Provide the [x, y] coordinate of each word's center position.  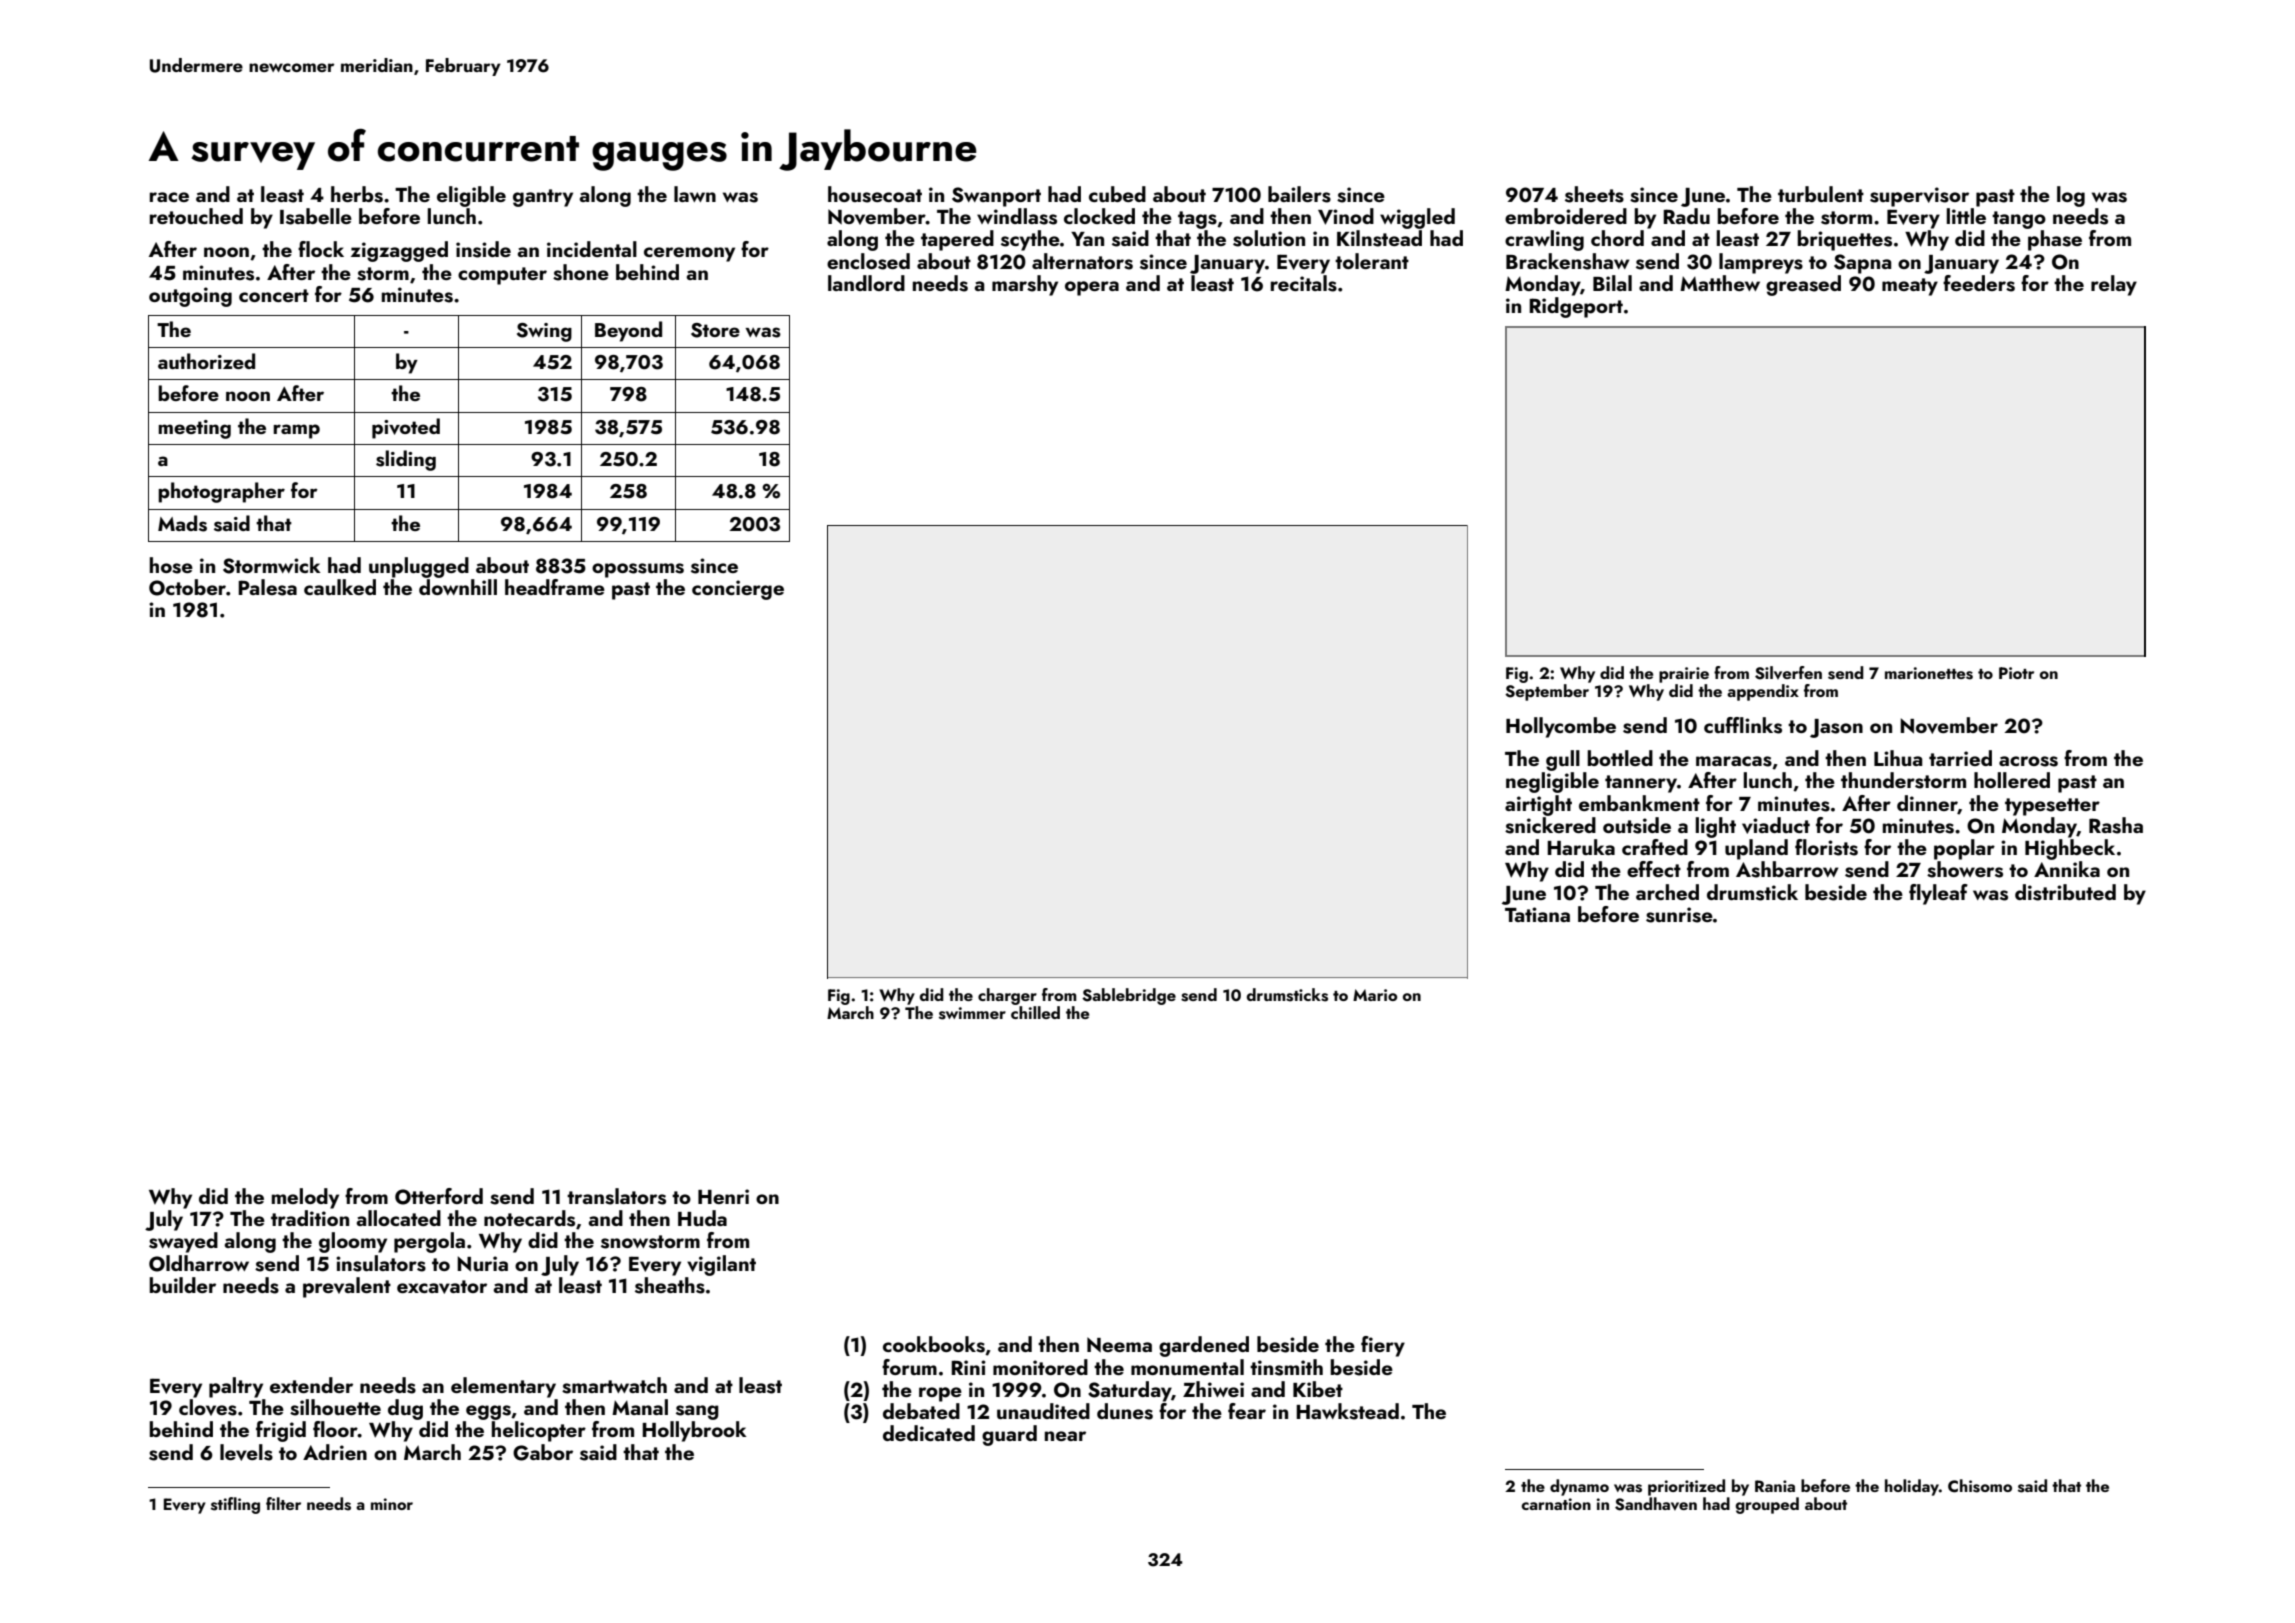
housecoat [875, 194]
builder [182, 1285]
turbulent [1821, 194]
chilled [1035, 1012]
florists [1826, 847]
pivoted [406, 428]
